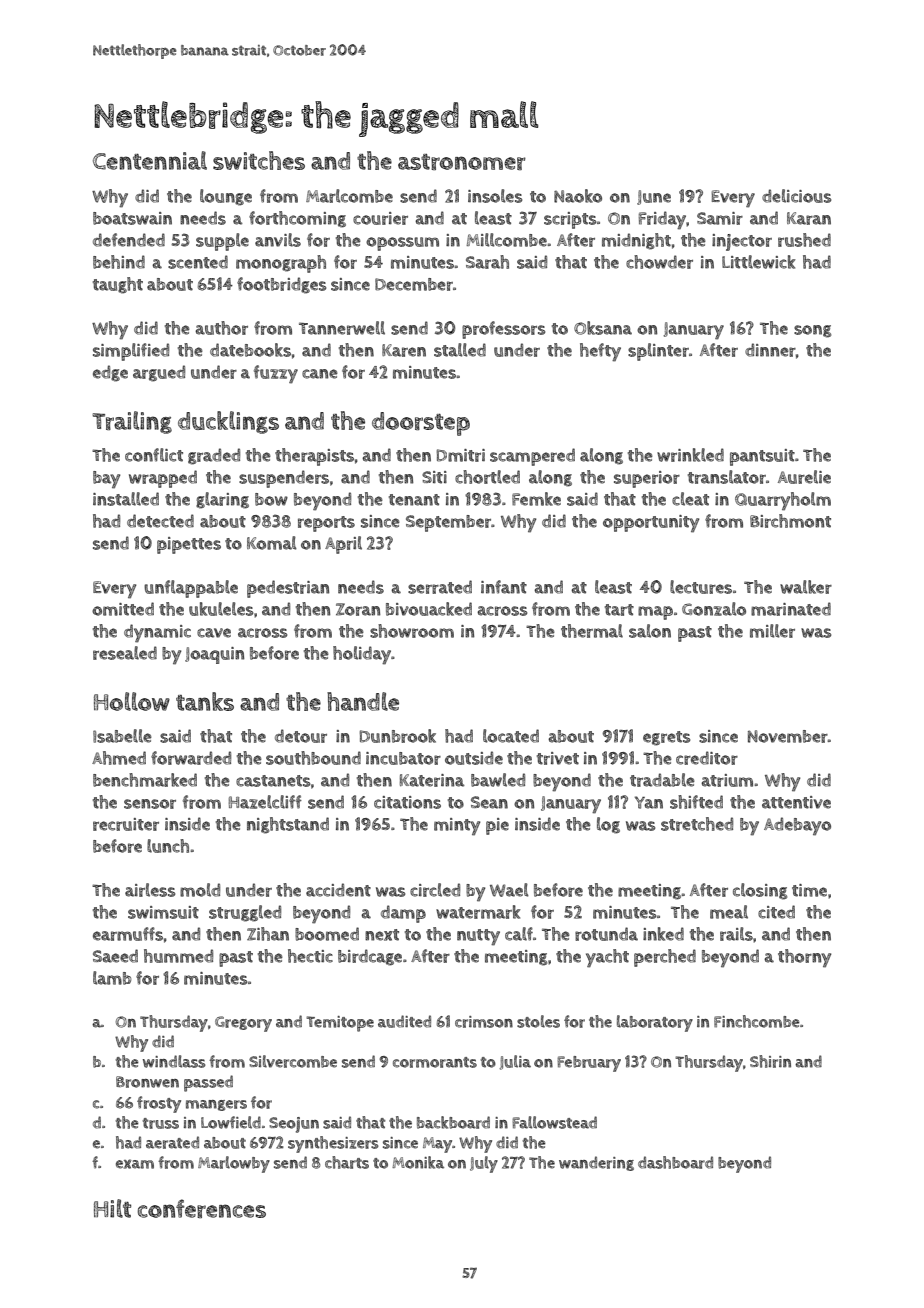  What do you see at coordinates (462, 162) in the document?
I see `astronomer` at bounding box center [462, 162].
